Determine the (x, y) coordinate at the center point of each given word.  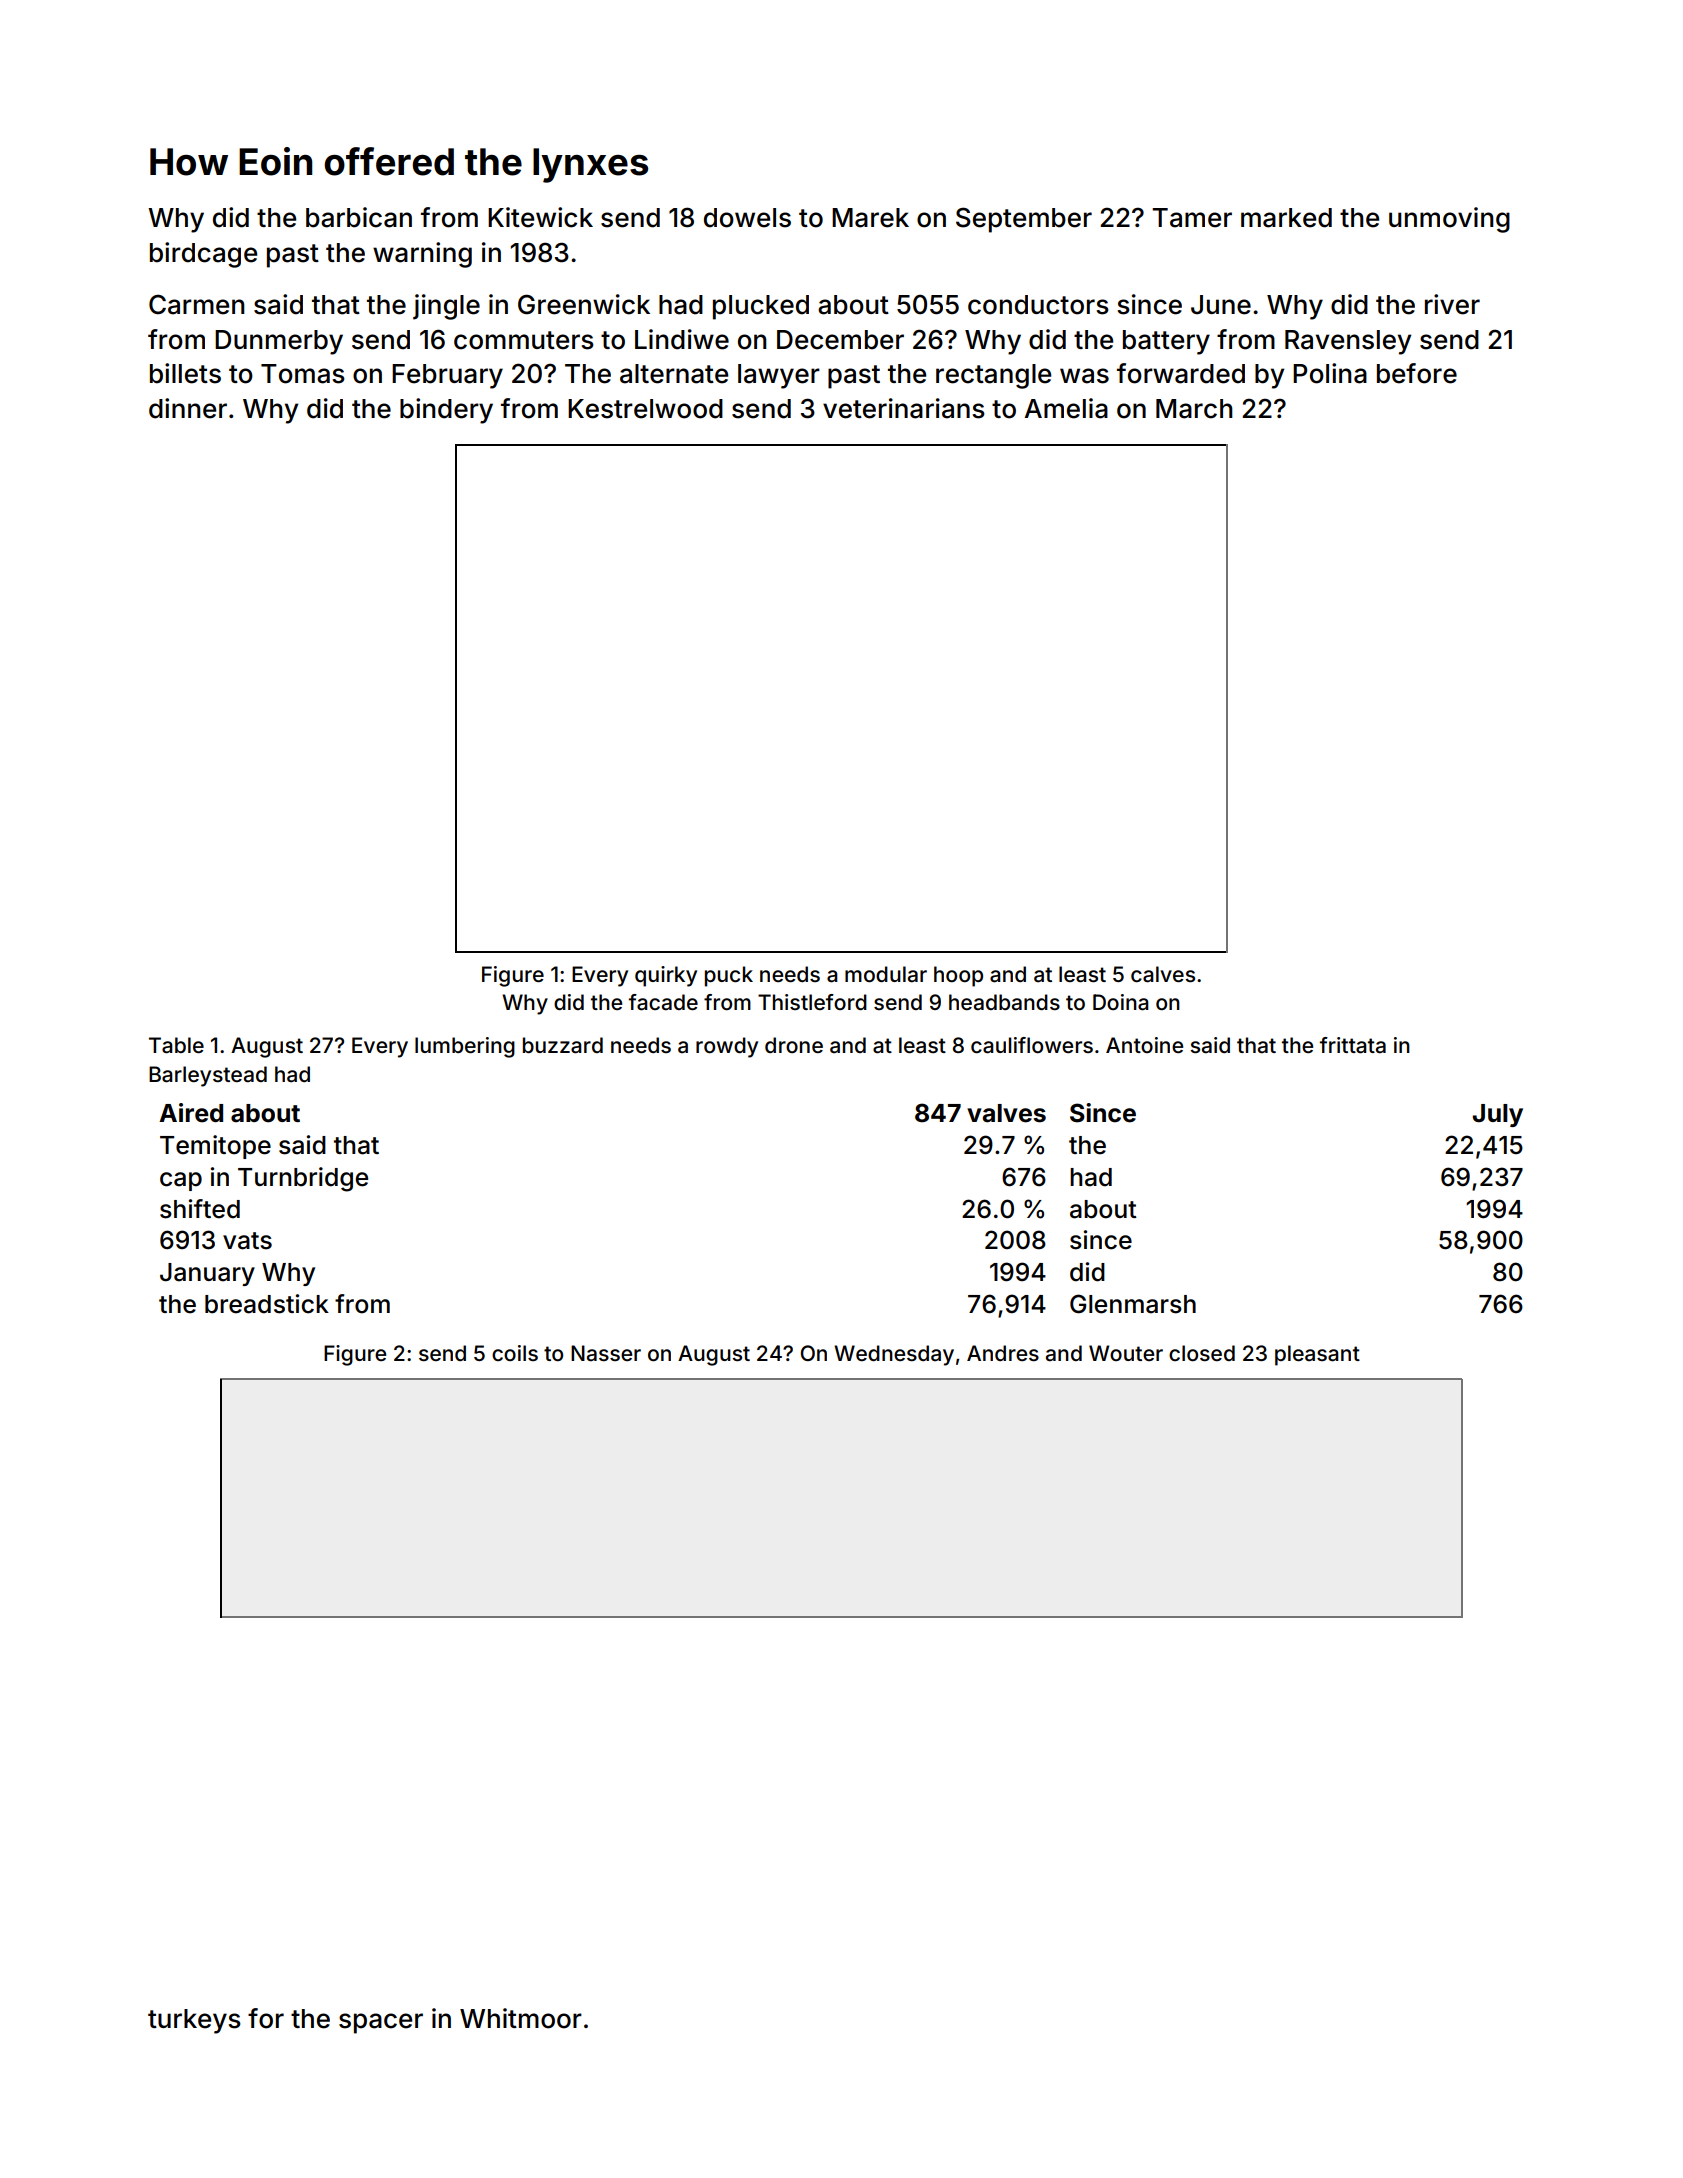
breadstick (267, 1304)
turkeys (194, 2021)
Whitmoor (521, 2018)
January (207, 1274)
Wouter (1126, 1353)
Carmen (197, 304)
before (1417, 373)
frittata (1353, 1045)
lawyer (779, 376)
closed (1202, 1353)
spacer (381, 2023)
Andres (1003, 1353)
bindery (446, 411)
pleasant (1317, 1355)
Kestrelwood (645, 409)
